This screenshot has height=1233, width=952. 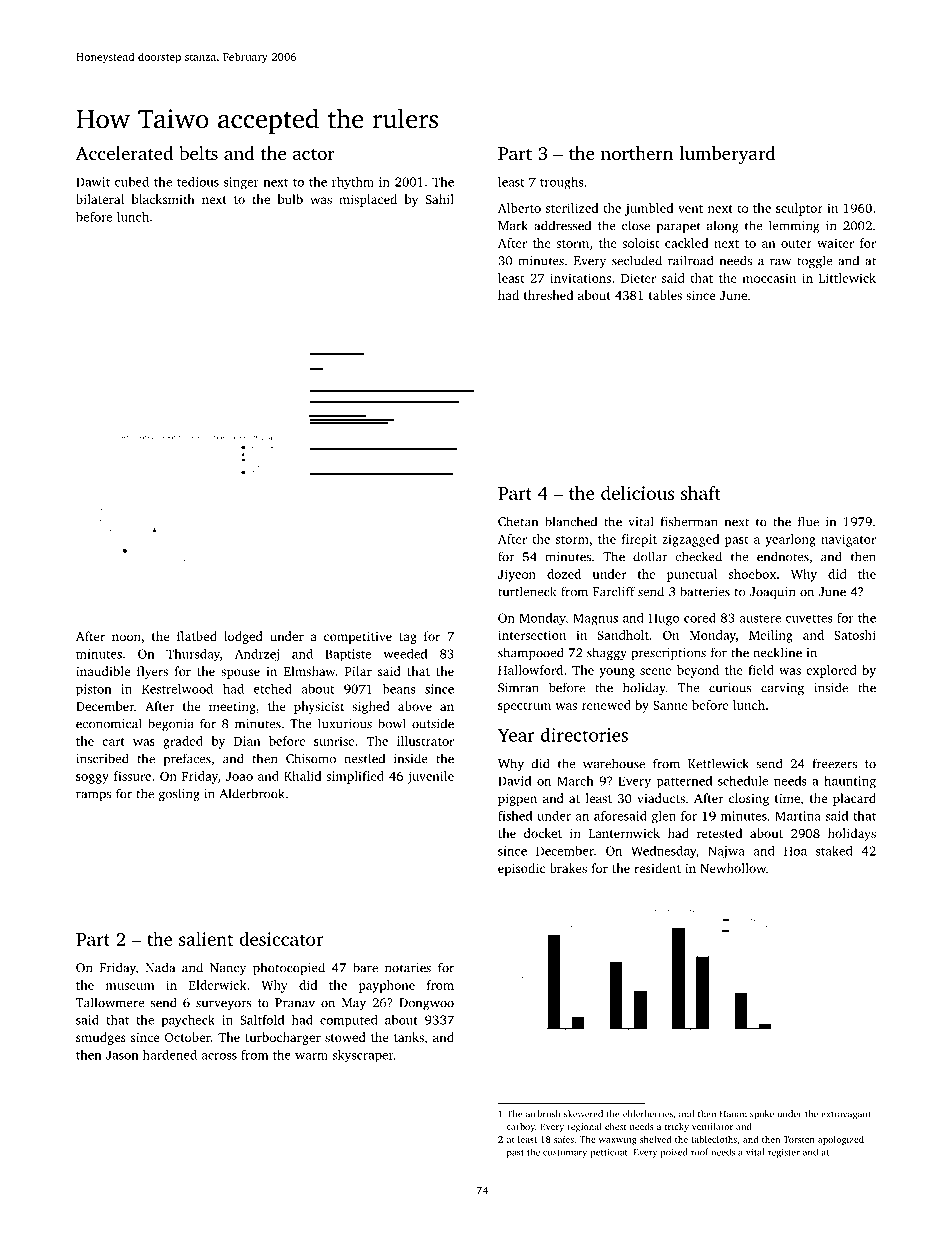 What do you see at coordinates (847, 278) in the screenshot?
I see `Littlewick` at bounding box center [847, 278].
